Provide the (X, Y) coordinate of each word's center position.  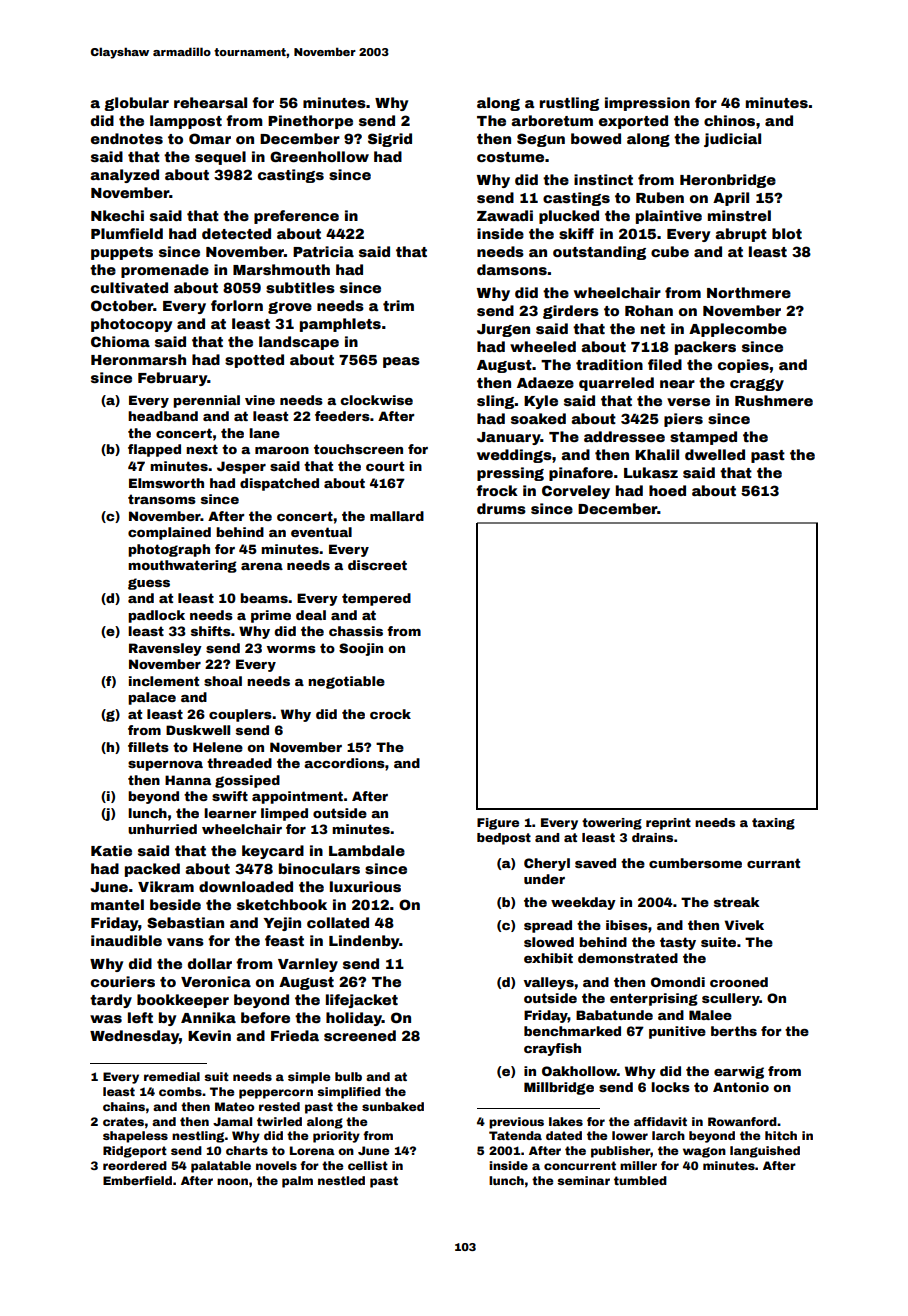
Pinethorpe (310, 122)
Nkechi (117, 215)
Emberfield (137, 1180)
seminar (583, 1180)
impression (647, 104)
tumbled (640, 1180)
